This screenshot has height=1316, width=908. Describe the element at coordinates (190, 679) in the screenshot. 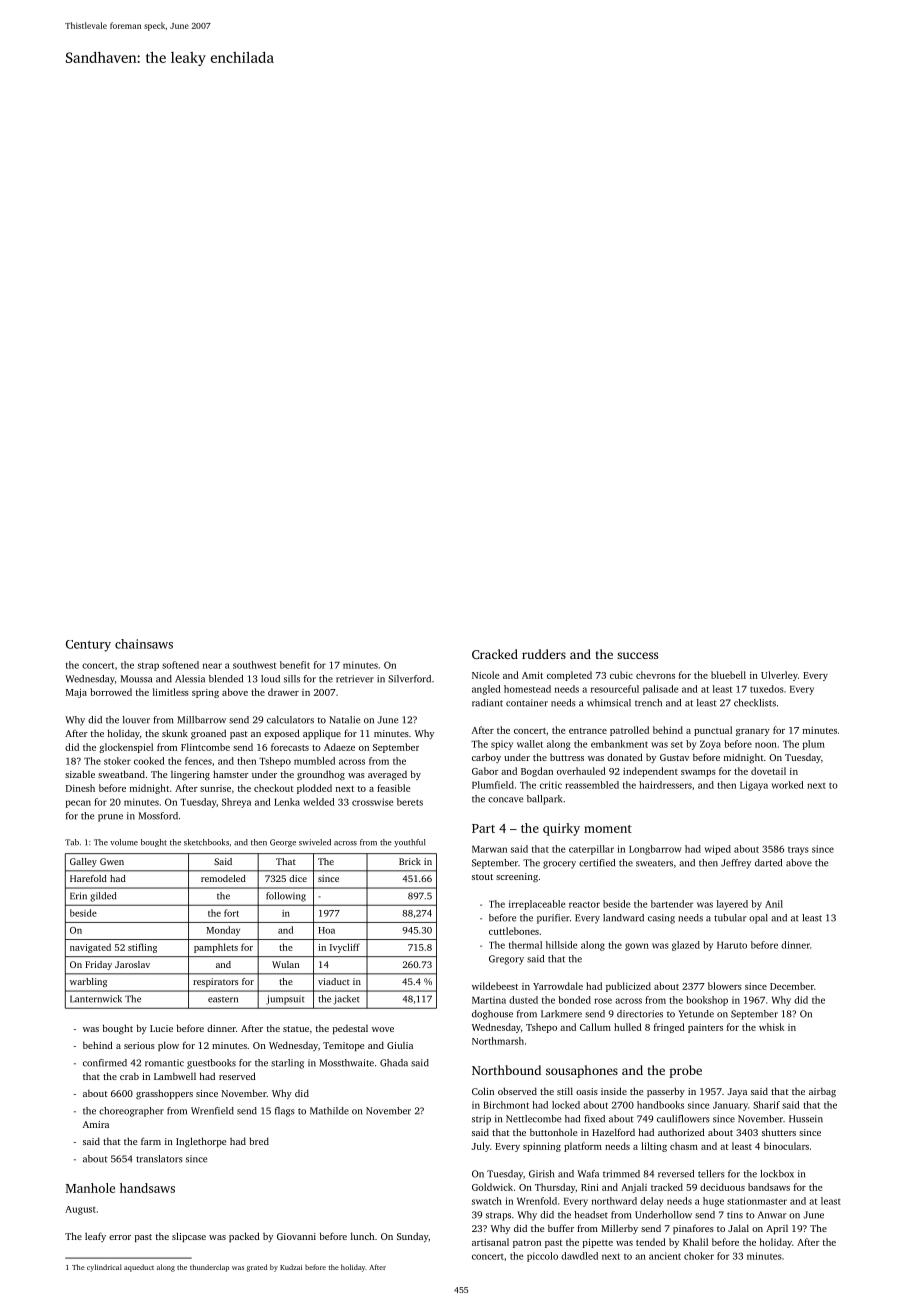

I see `Alessia` at that location.
